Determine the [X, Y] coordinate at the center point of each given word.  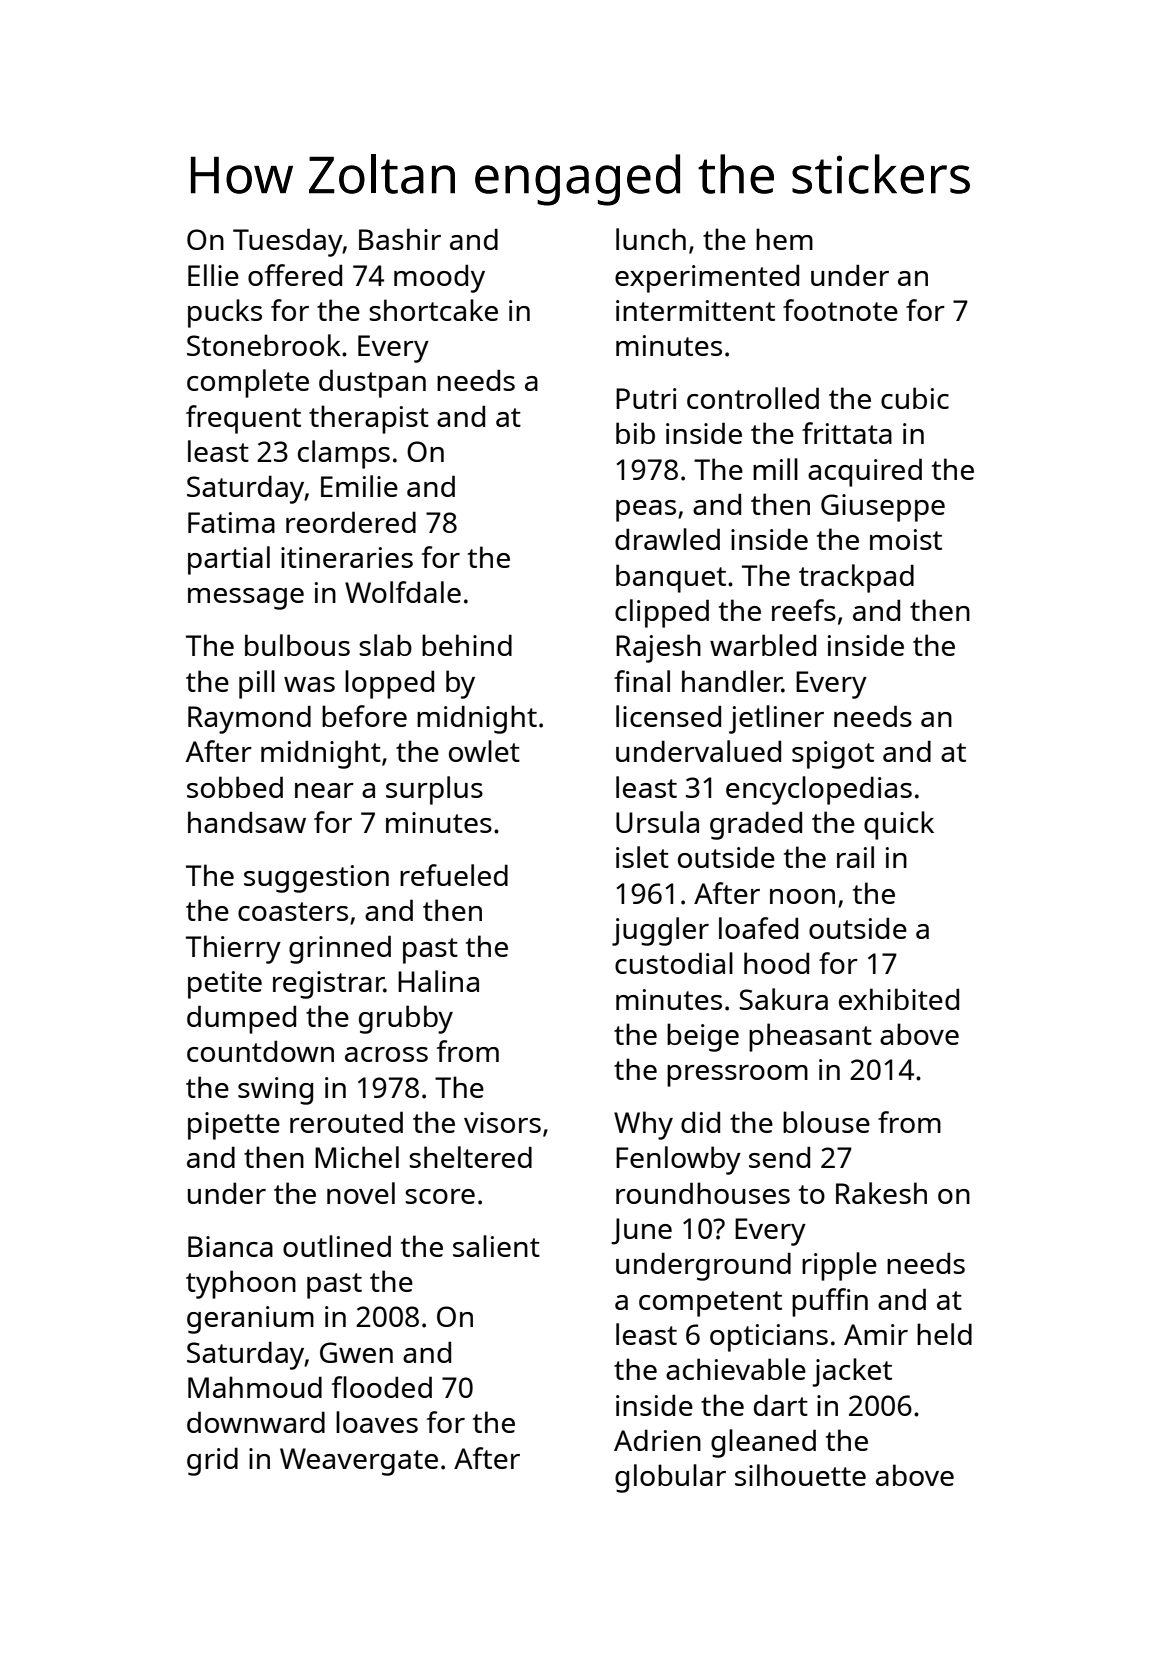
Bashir [400, 239]
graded [756, 825]
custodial [674, 963]
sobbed [235, 787]
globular [670, 1478]
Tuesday [288, 242]
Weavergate [359, 1462]
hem [784, 239]
